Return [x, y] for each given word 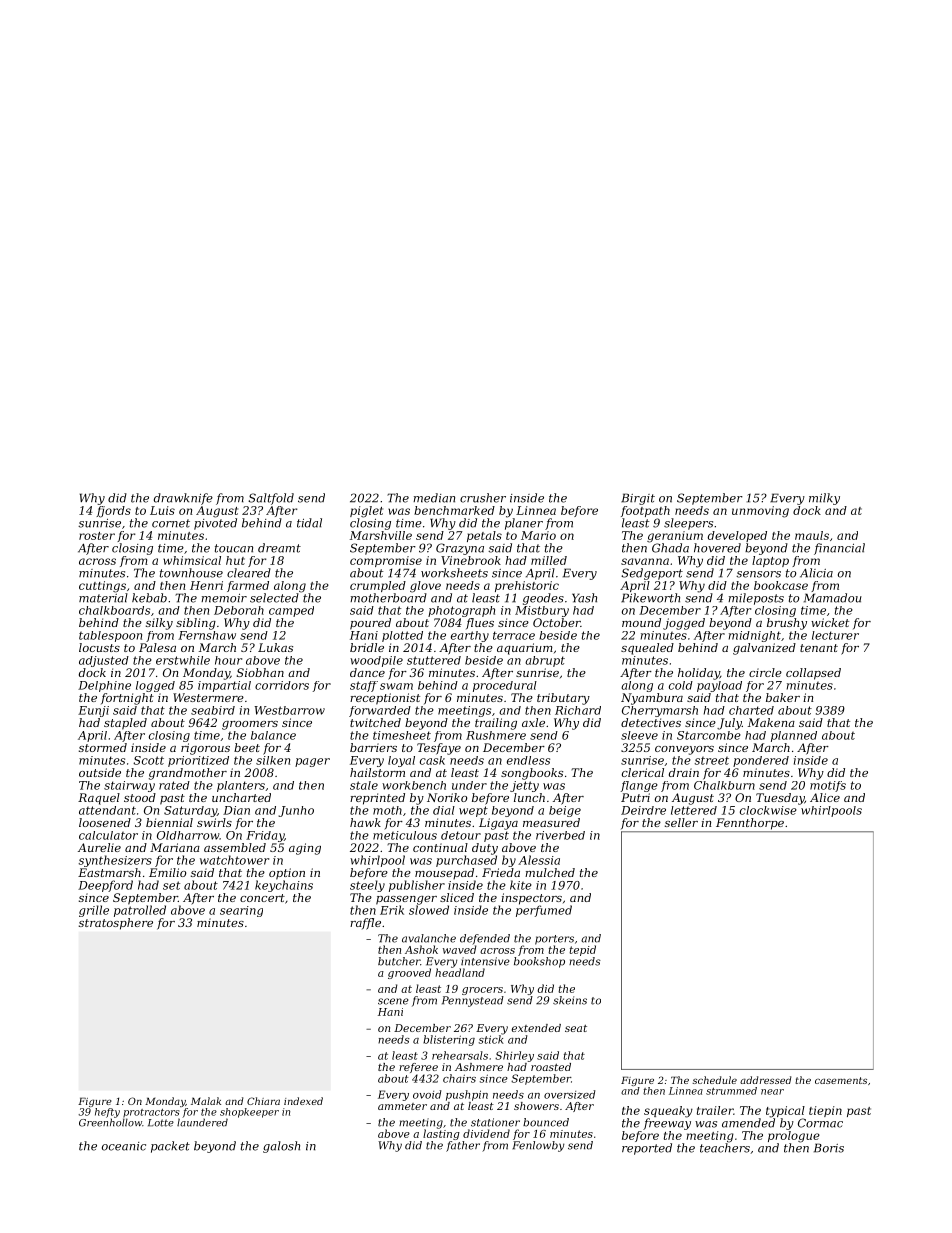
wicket [830, 622]
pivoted [215, 524]
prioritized [198, 761]
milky [824, 499]
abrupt [545, 661]
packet [170, 1147]
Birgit [638, 499]
